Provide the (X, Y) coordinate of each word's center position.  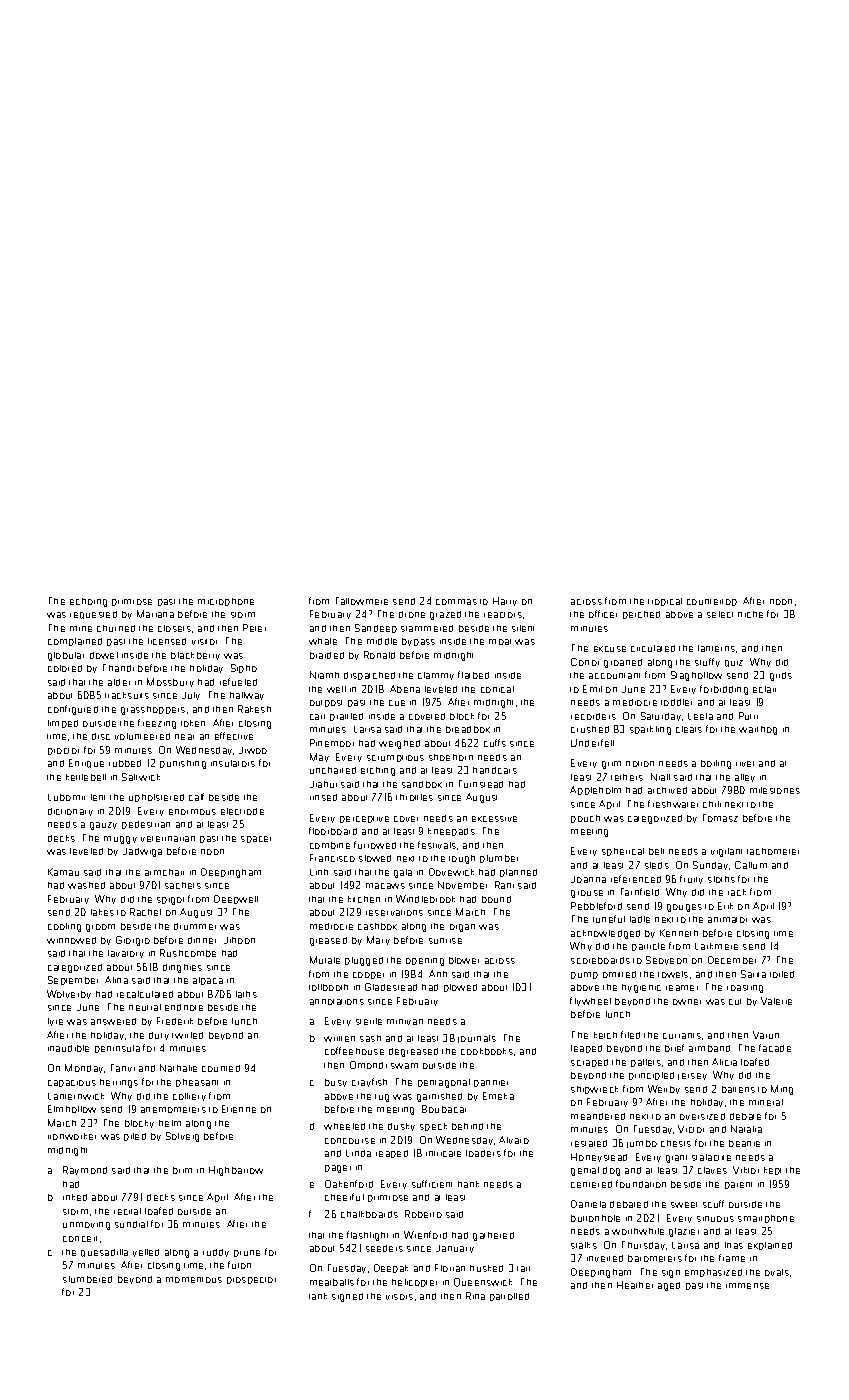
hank (468, 1184)
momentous (194, 1280)
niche (750, 614)
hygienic (641, 988)
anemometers (173, 1110)
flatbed (473, 675)
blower (464, 960)
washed (86, 885)
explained (770, 1246)
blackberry (195, 656)
